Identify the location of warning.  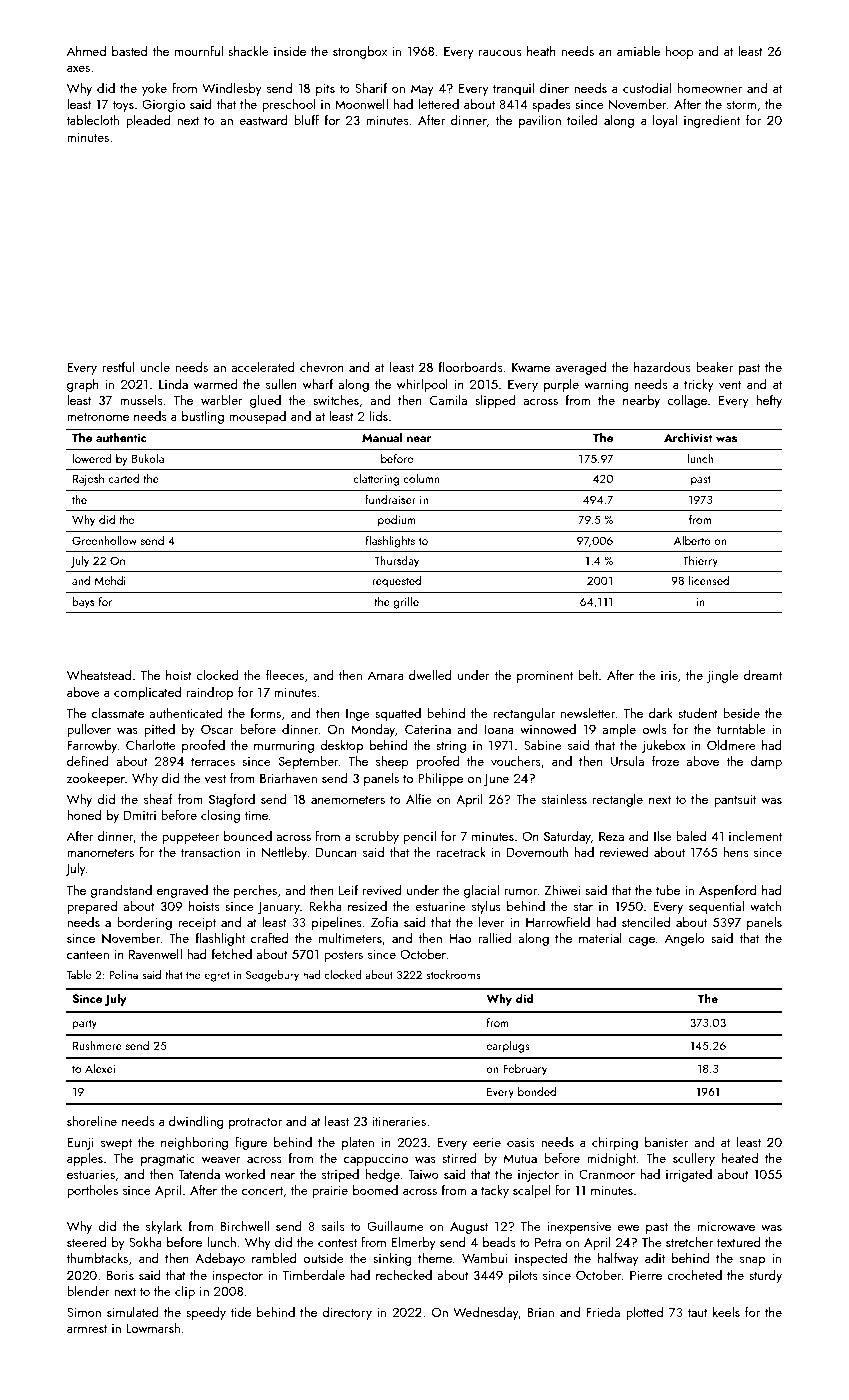
(606, 386).
